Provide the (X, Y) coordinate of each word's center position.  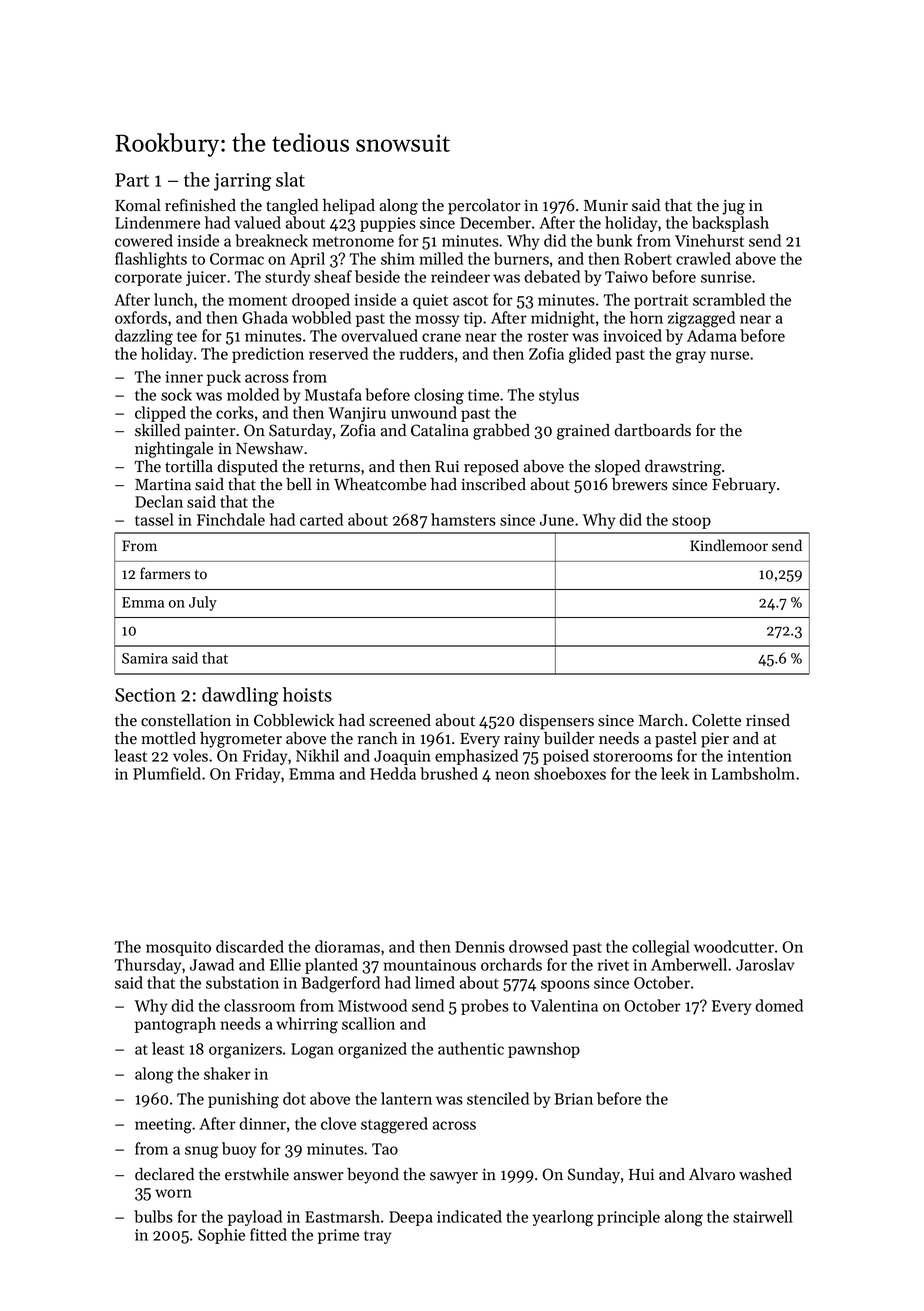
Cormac (237, 259)
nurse (729, 355)
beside (377, 276)
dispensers (556, 722)
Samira (145, 658)
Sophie (221, 1236)
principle (628, 1218)
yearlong (562, 1218)
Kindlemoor (729, 545)
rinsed (768, 720)
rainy (522, 740)
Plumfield (167, 773)
